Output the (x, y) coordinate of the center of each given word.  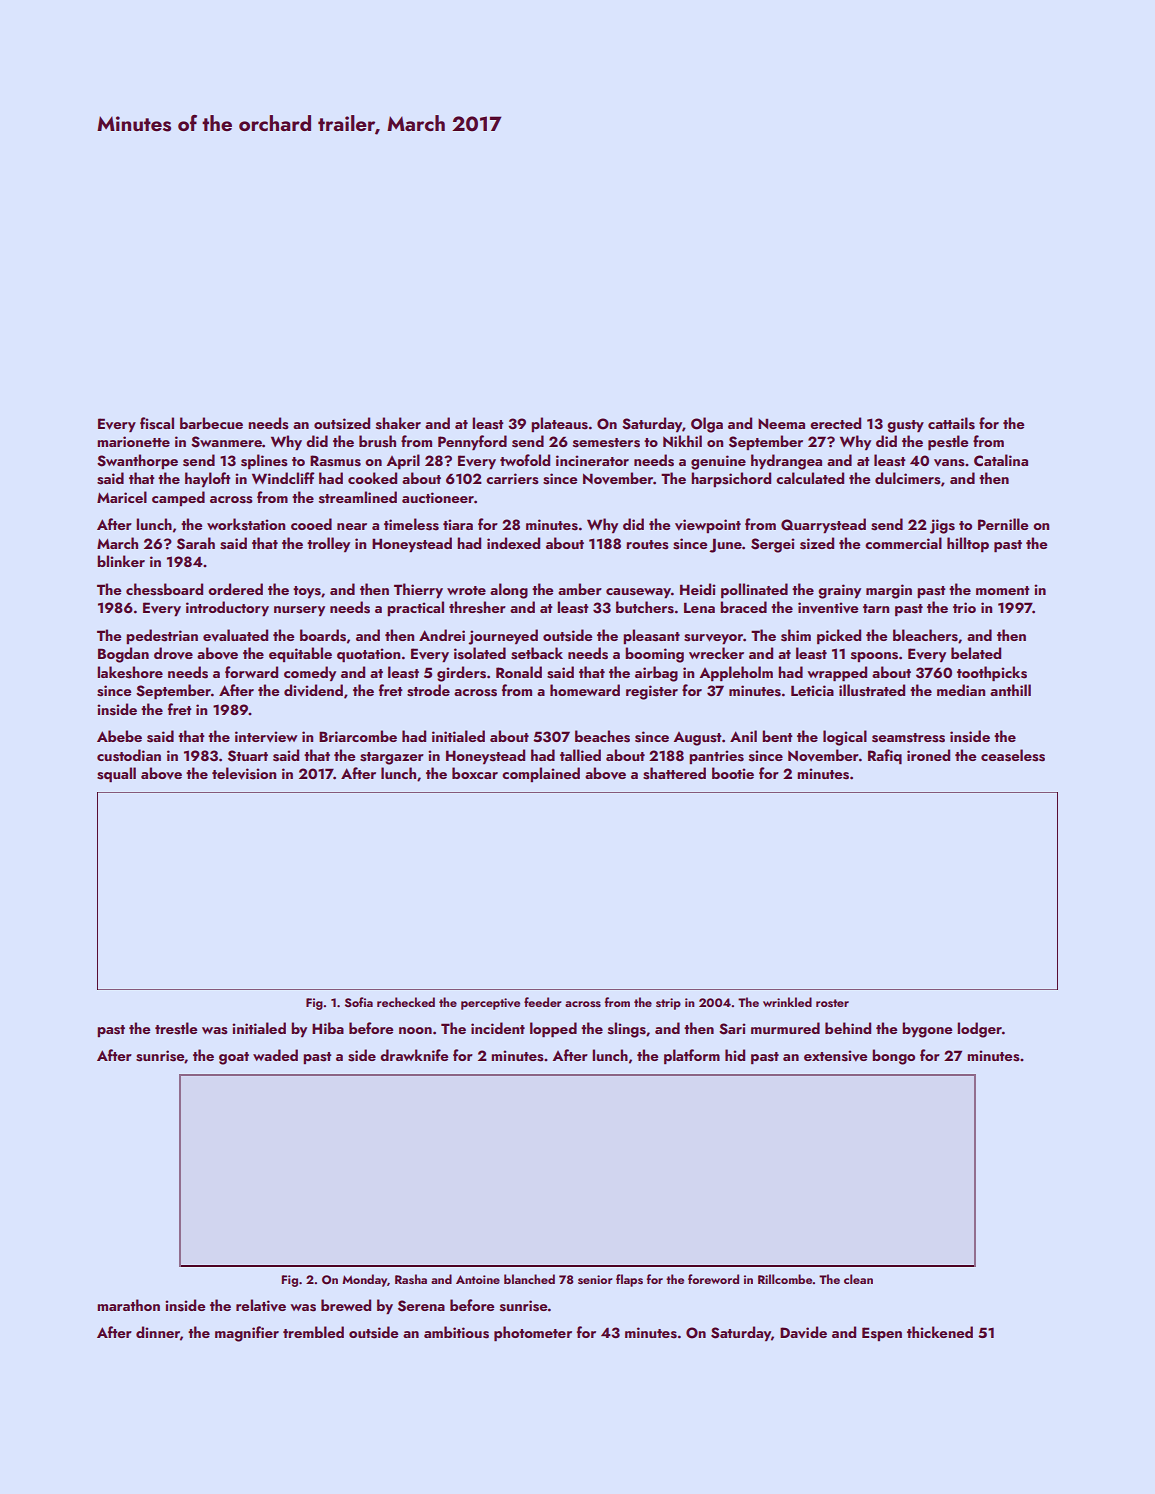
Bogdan (123, 655)
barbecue (211, 423)
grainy (839, 591)
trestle (176, 1028)
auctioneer (438, 497)
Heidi (697, 589)
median (961, 690)
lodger (979, 1030)
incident (498, 1028)
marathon (128, 1305)
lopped (553, 1029)
